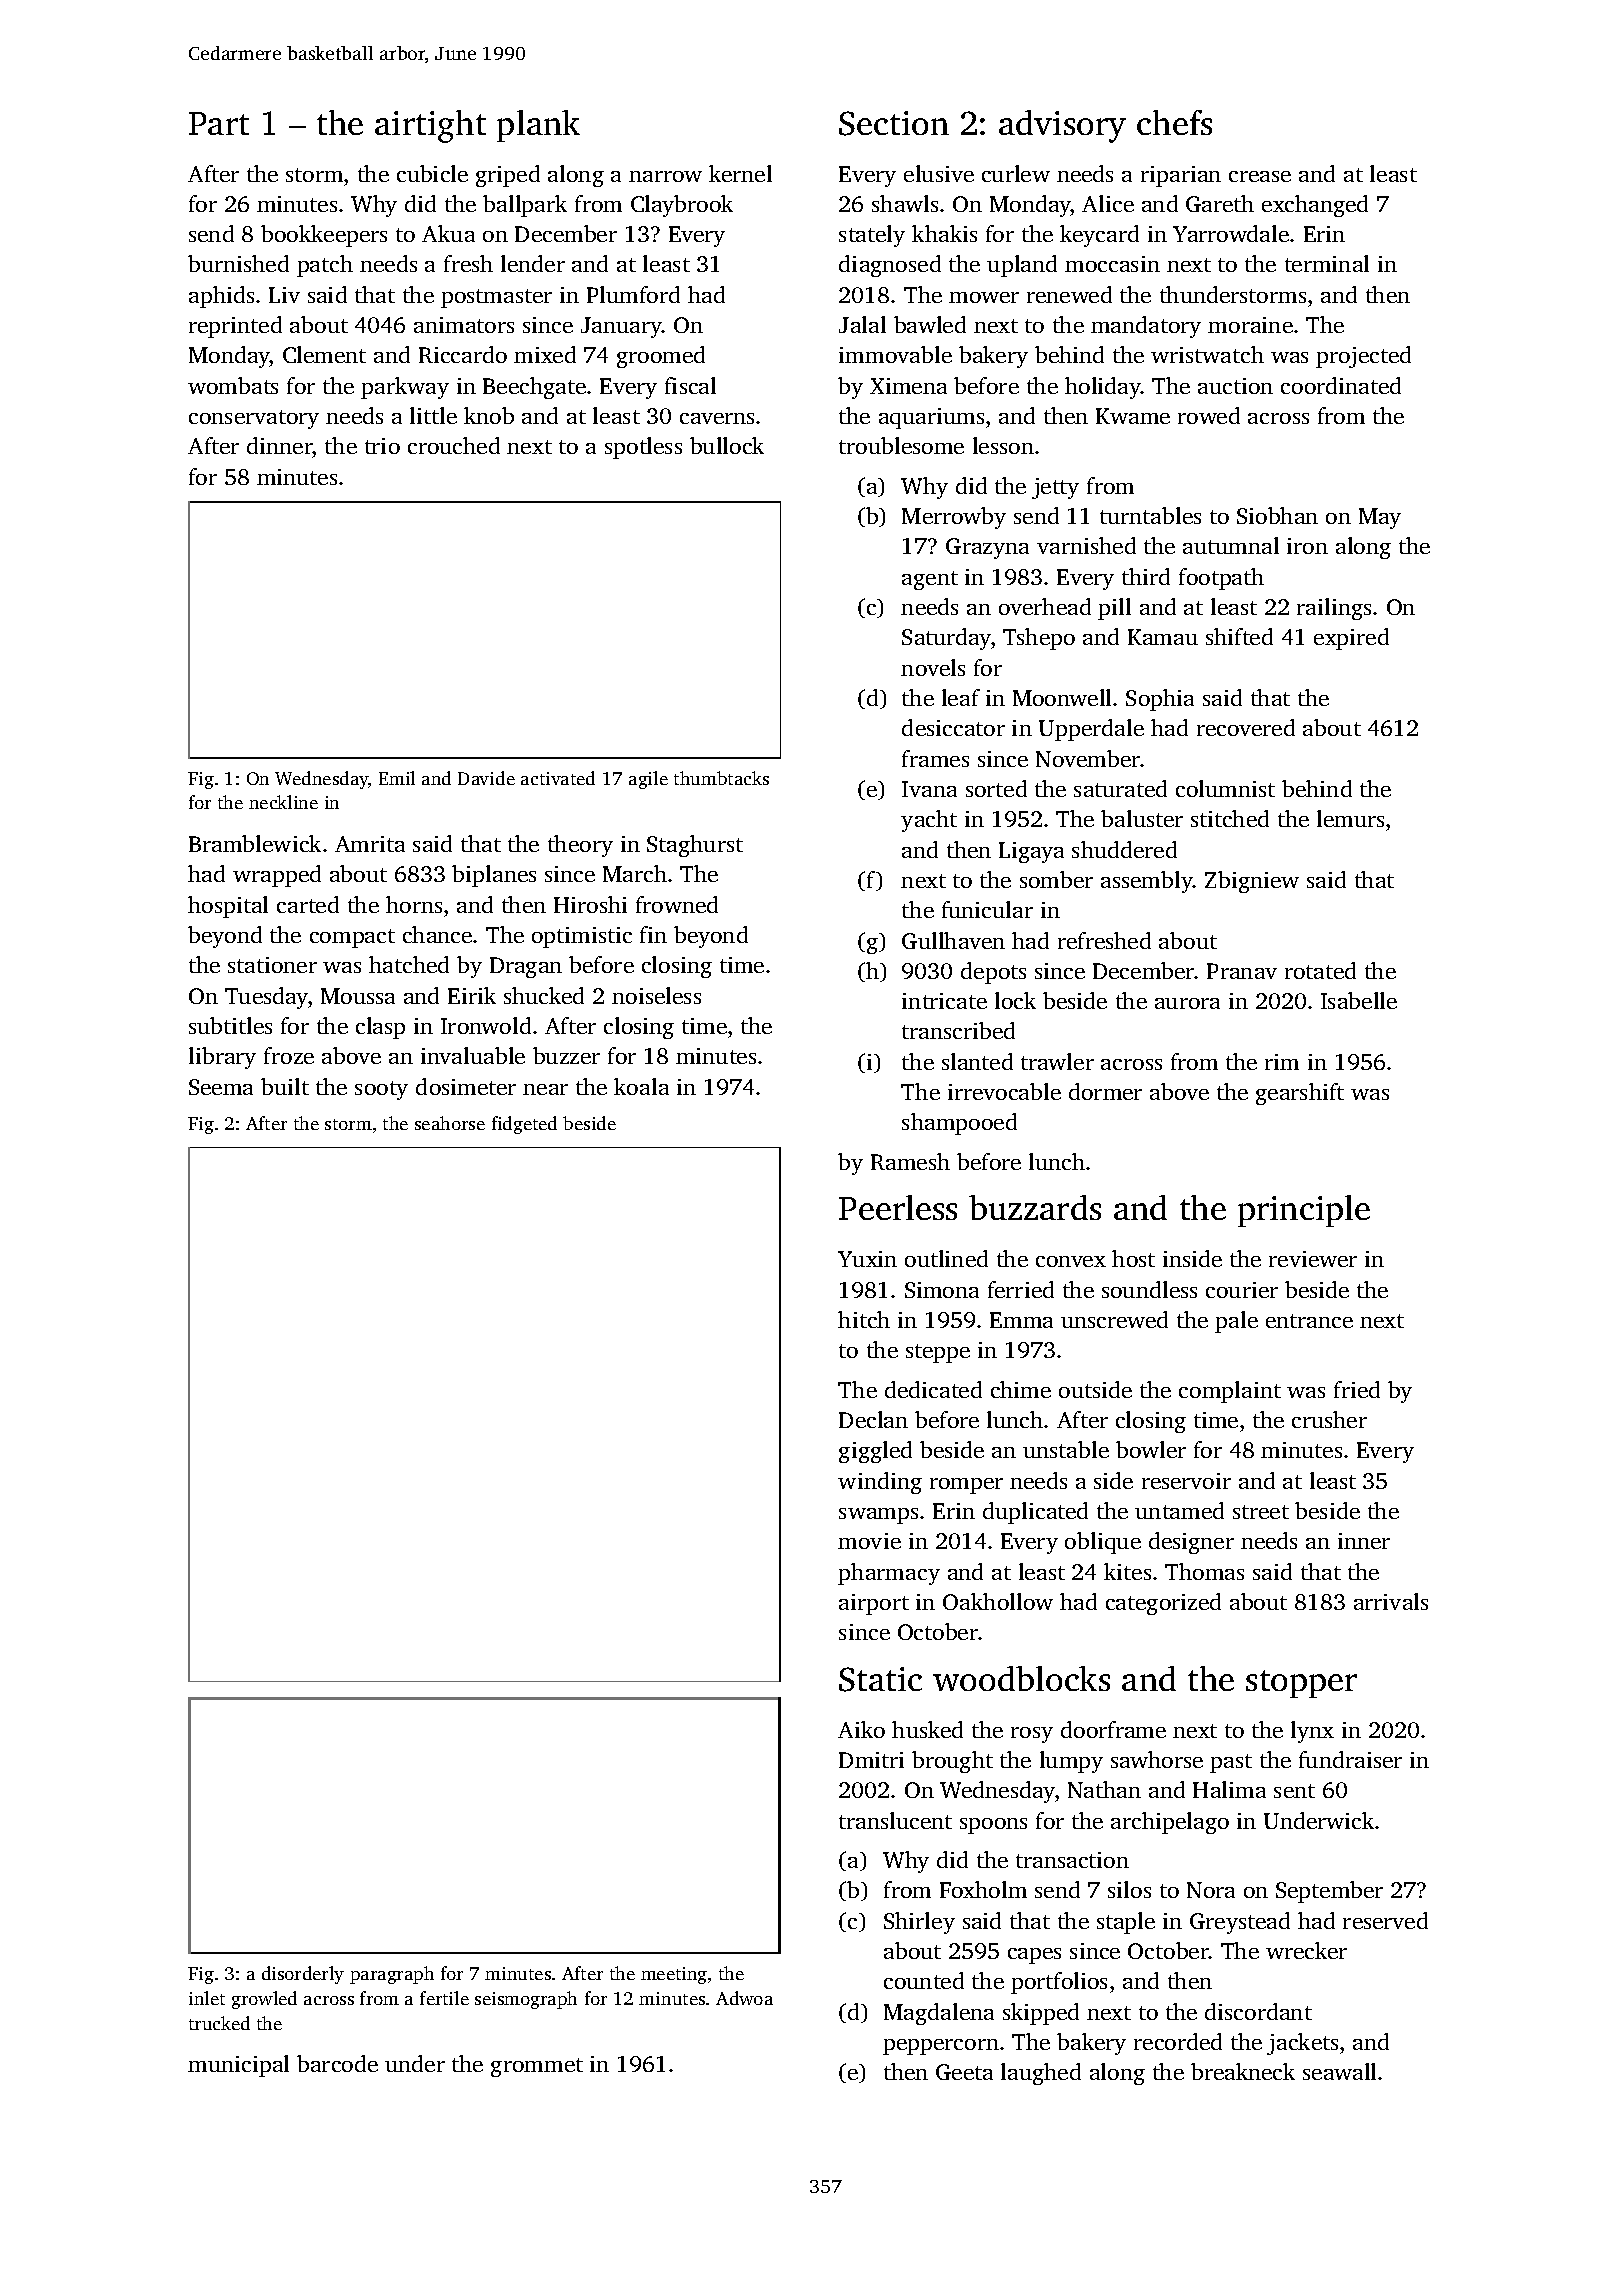  What do you see at coordinates (1174, 122) in the page?
I see `chefs` at bounding box center [1174, 122].
